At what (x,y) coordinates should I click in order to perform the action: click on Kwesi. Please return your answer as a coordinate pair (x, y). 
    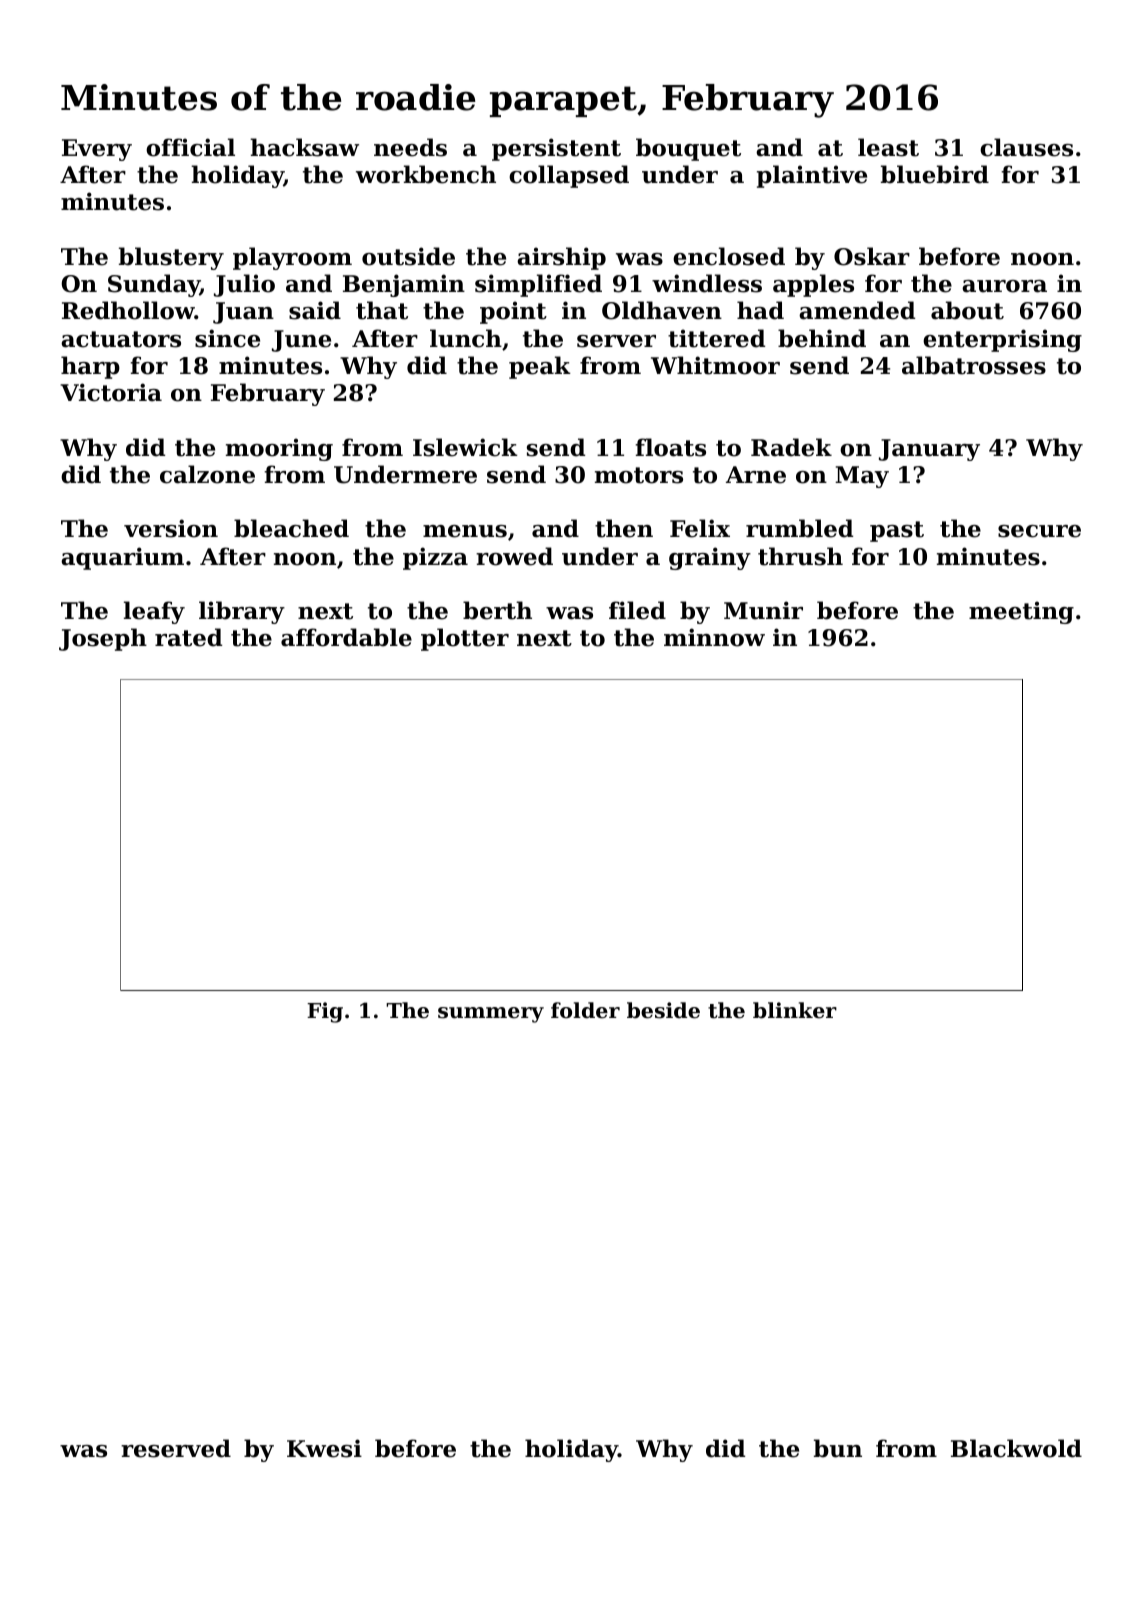
    Looking at the image, I should click on (324, 1448).
